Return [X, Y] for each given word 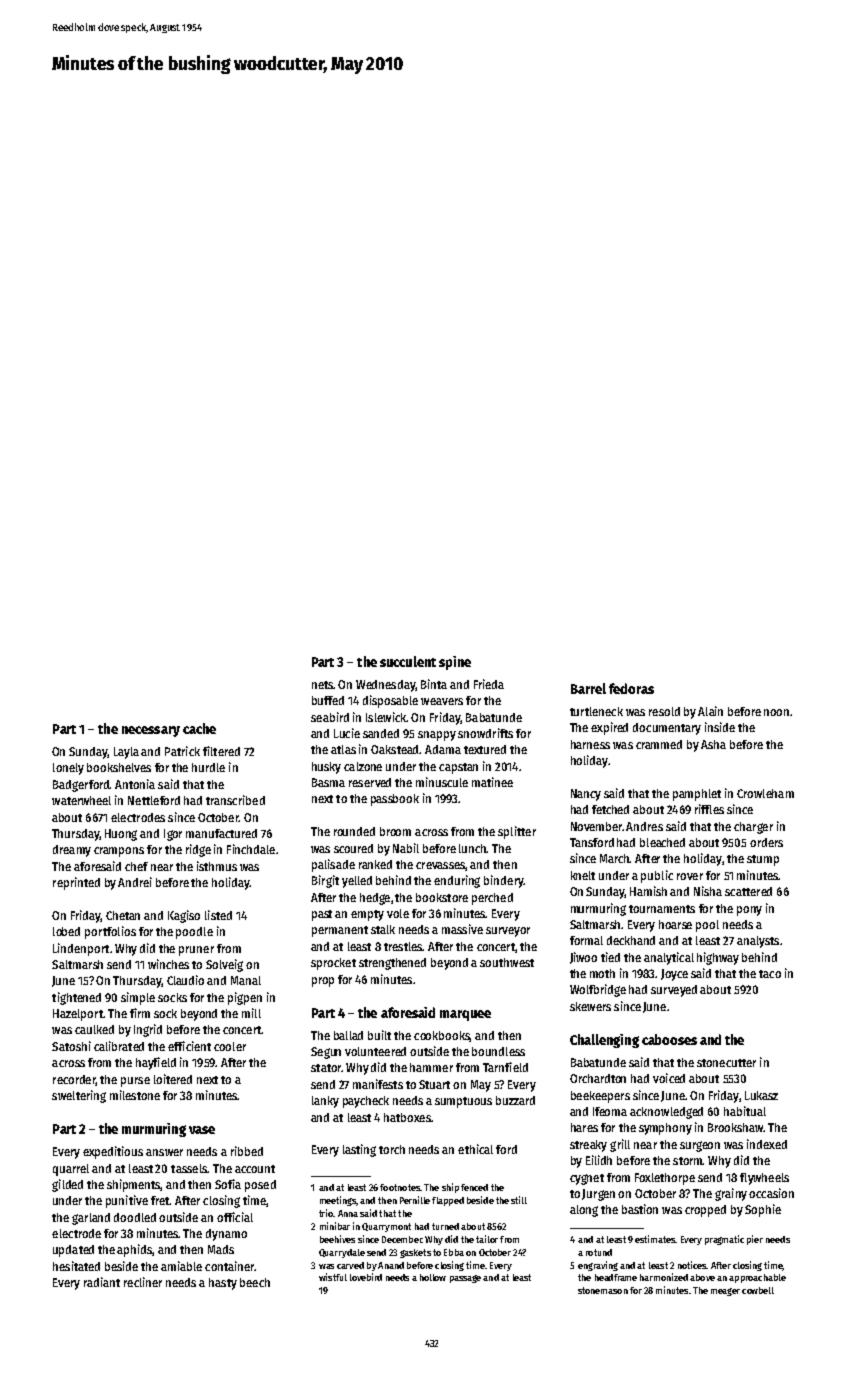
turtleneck [596, 711]
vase [202, 1130]
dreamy [72, 851]
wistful [333, 1277]
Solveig [224, 965]
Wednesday [385, 686]
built [379, 1035]
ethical [475, 1149]
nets [323, 685]
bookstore [442, 897]
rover [690, 876]
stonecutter [726, 1063]
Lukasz [761, 1095]
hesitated [76, 1266]
